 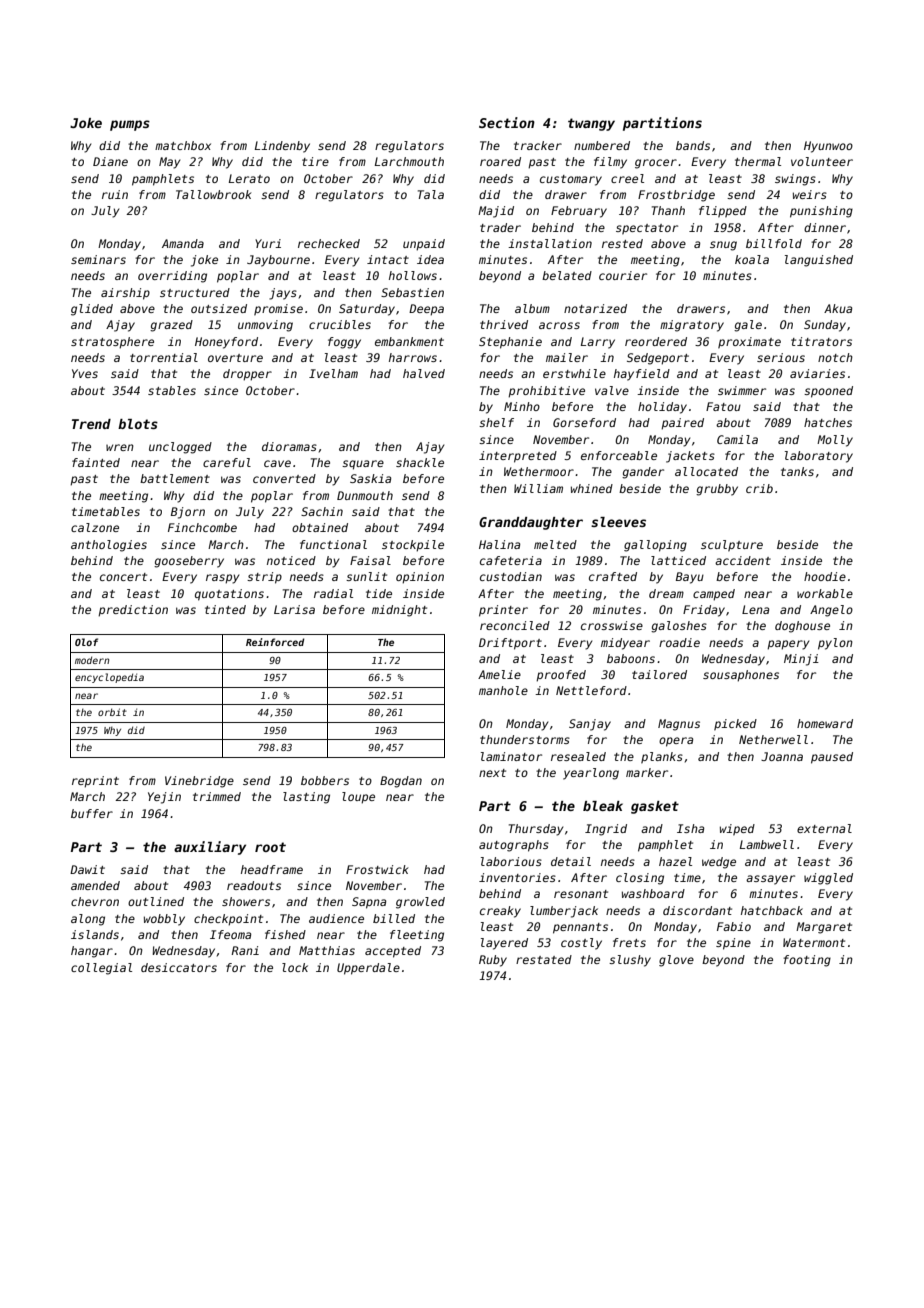 I want to click on crib, so click(x=759, y=488).
